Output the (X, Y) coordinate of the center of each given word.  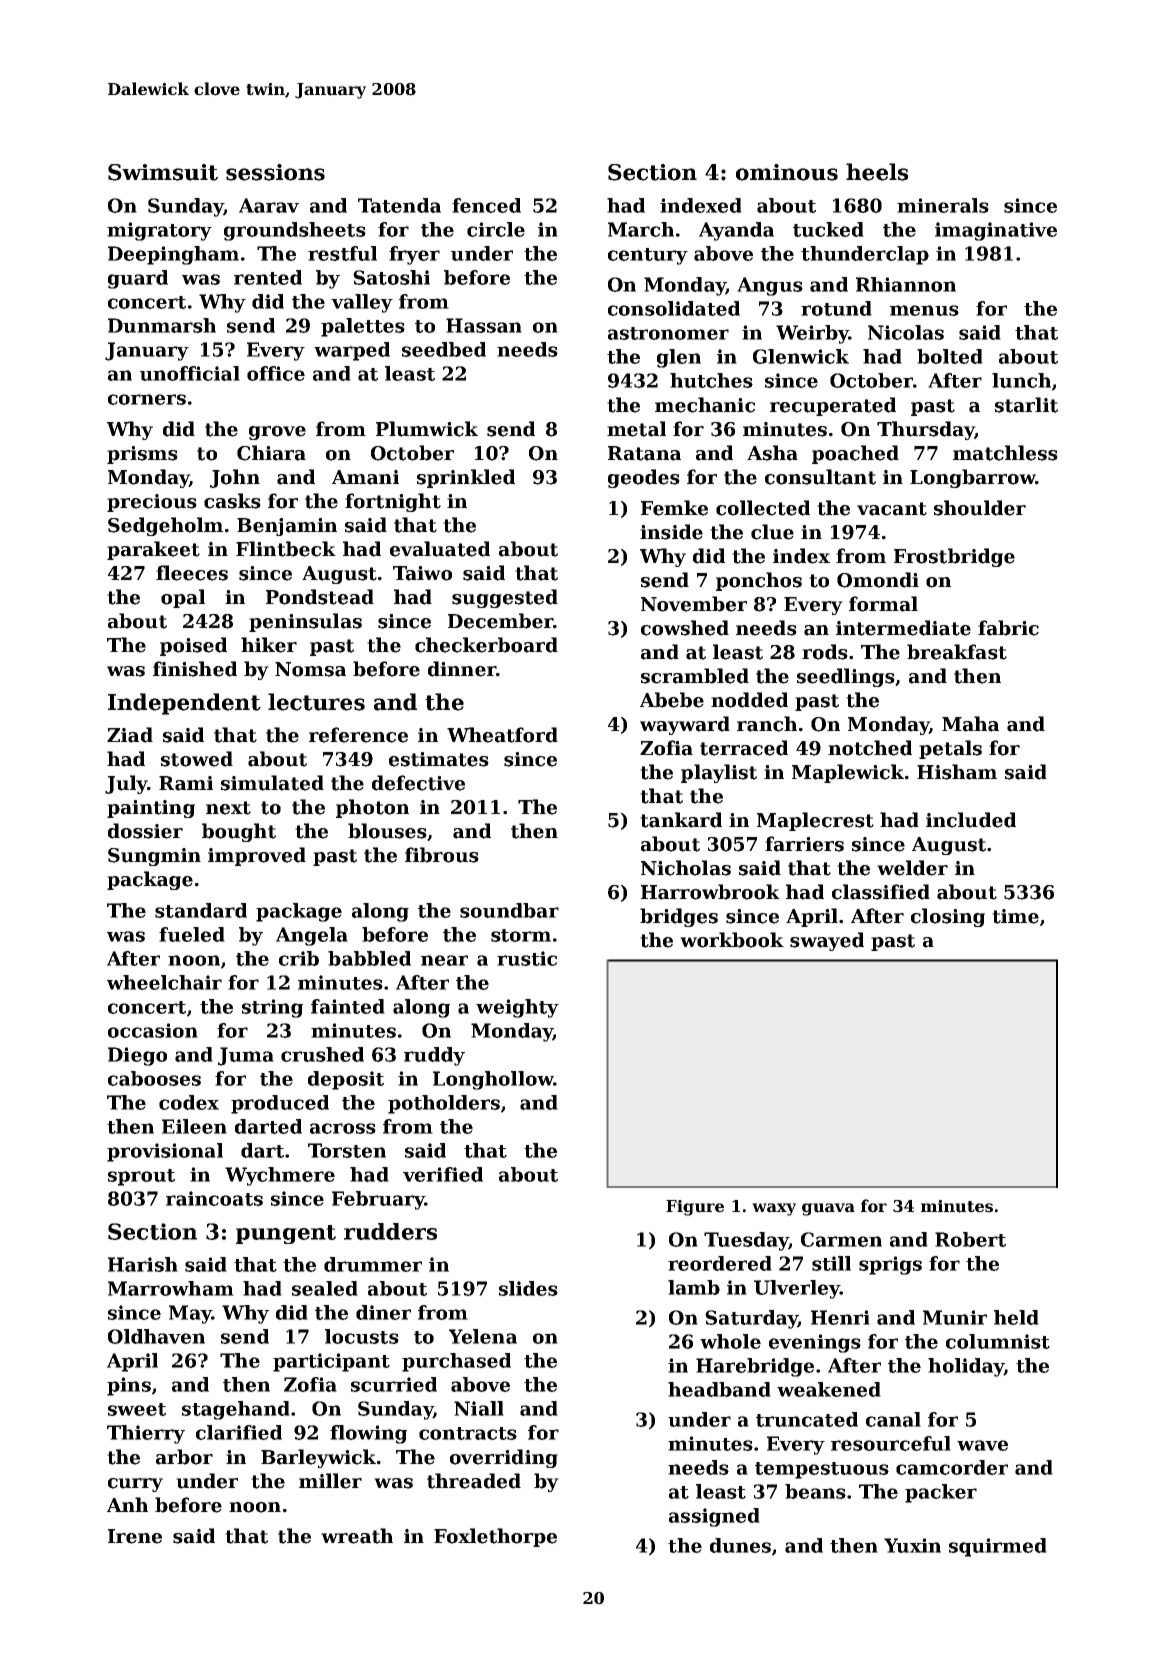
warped (352, 351)
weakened (829, 1389)
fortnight (393, 502)
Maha (970, 724)
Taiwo (422, 573)
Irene (135, 1536)
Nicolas (906, 332)
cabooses (154, 1078)
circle (496, 229)
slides (528, 1288)
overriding (504, 1458)
